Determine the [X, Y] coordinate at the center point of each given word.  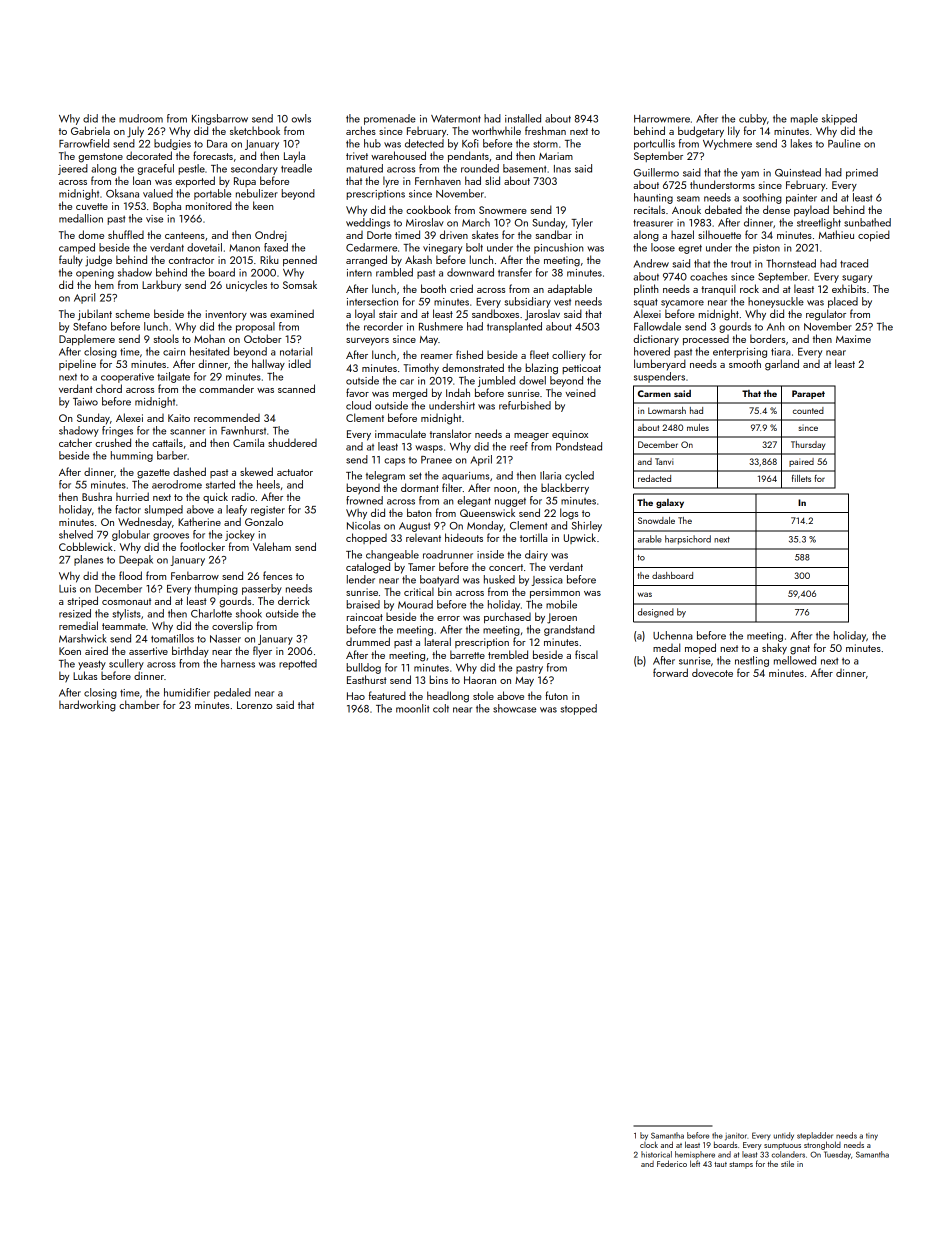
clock [649, 1144]
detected [424, 143]
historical [656, 1154]
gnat [800, 650]
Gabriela [90, 130]
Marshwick [83, 638]
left [695, 1163]
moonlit [412, 708]
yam [750, 175]
